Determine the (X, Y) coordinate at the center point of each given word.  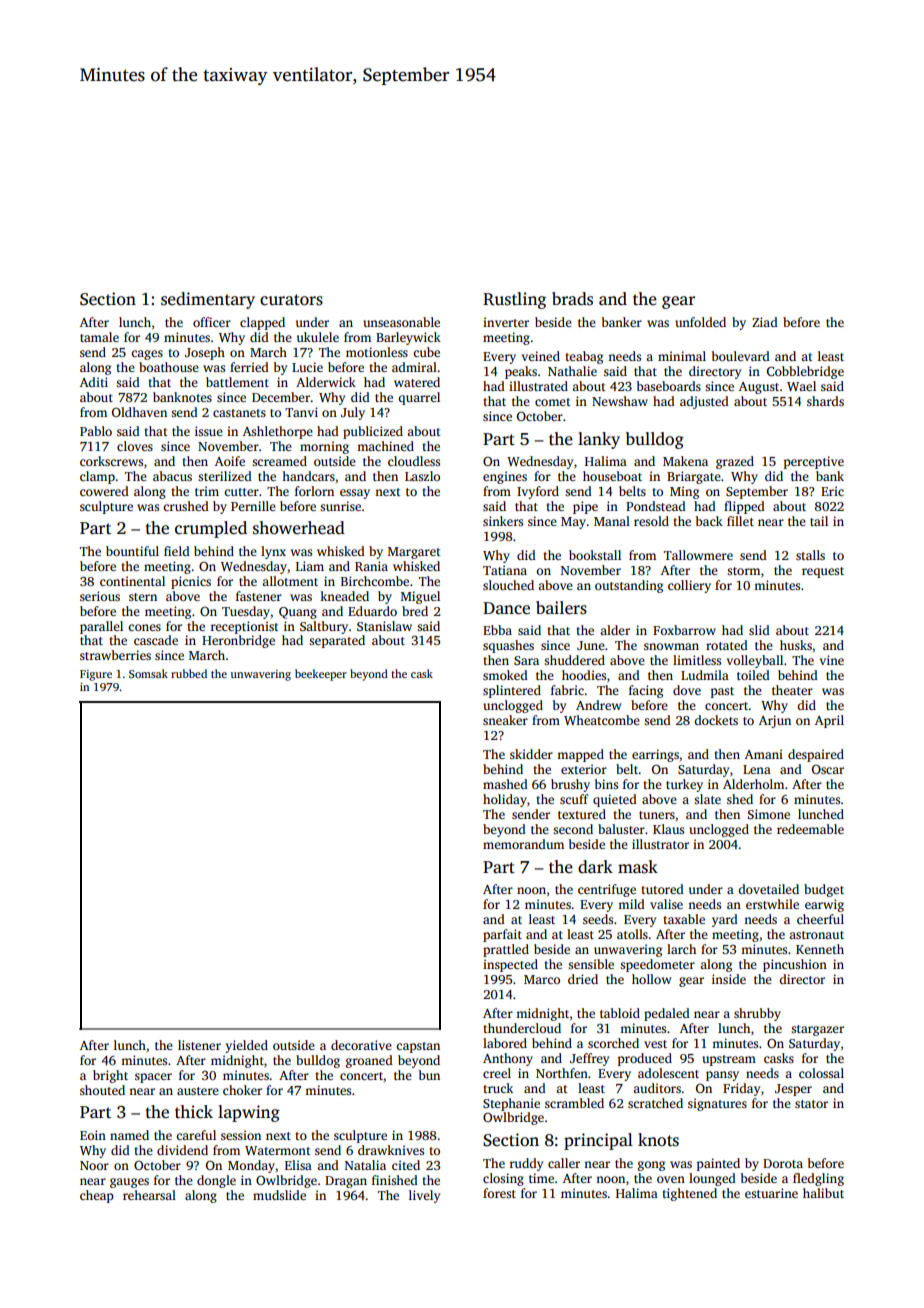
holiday (505, 800)
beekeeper (321, 675)
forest (499, 1193)
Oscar (828, 769)
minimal (682, 356)
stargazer (817, 1030)
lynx (273, 552)
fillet (740, 521)
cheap (97, 1196)
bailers (561, 608)
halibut (823, 1193)
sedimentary (208, 300)
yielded (246, 1046)
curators (291, 300)
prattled (506, 950)
